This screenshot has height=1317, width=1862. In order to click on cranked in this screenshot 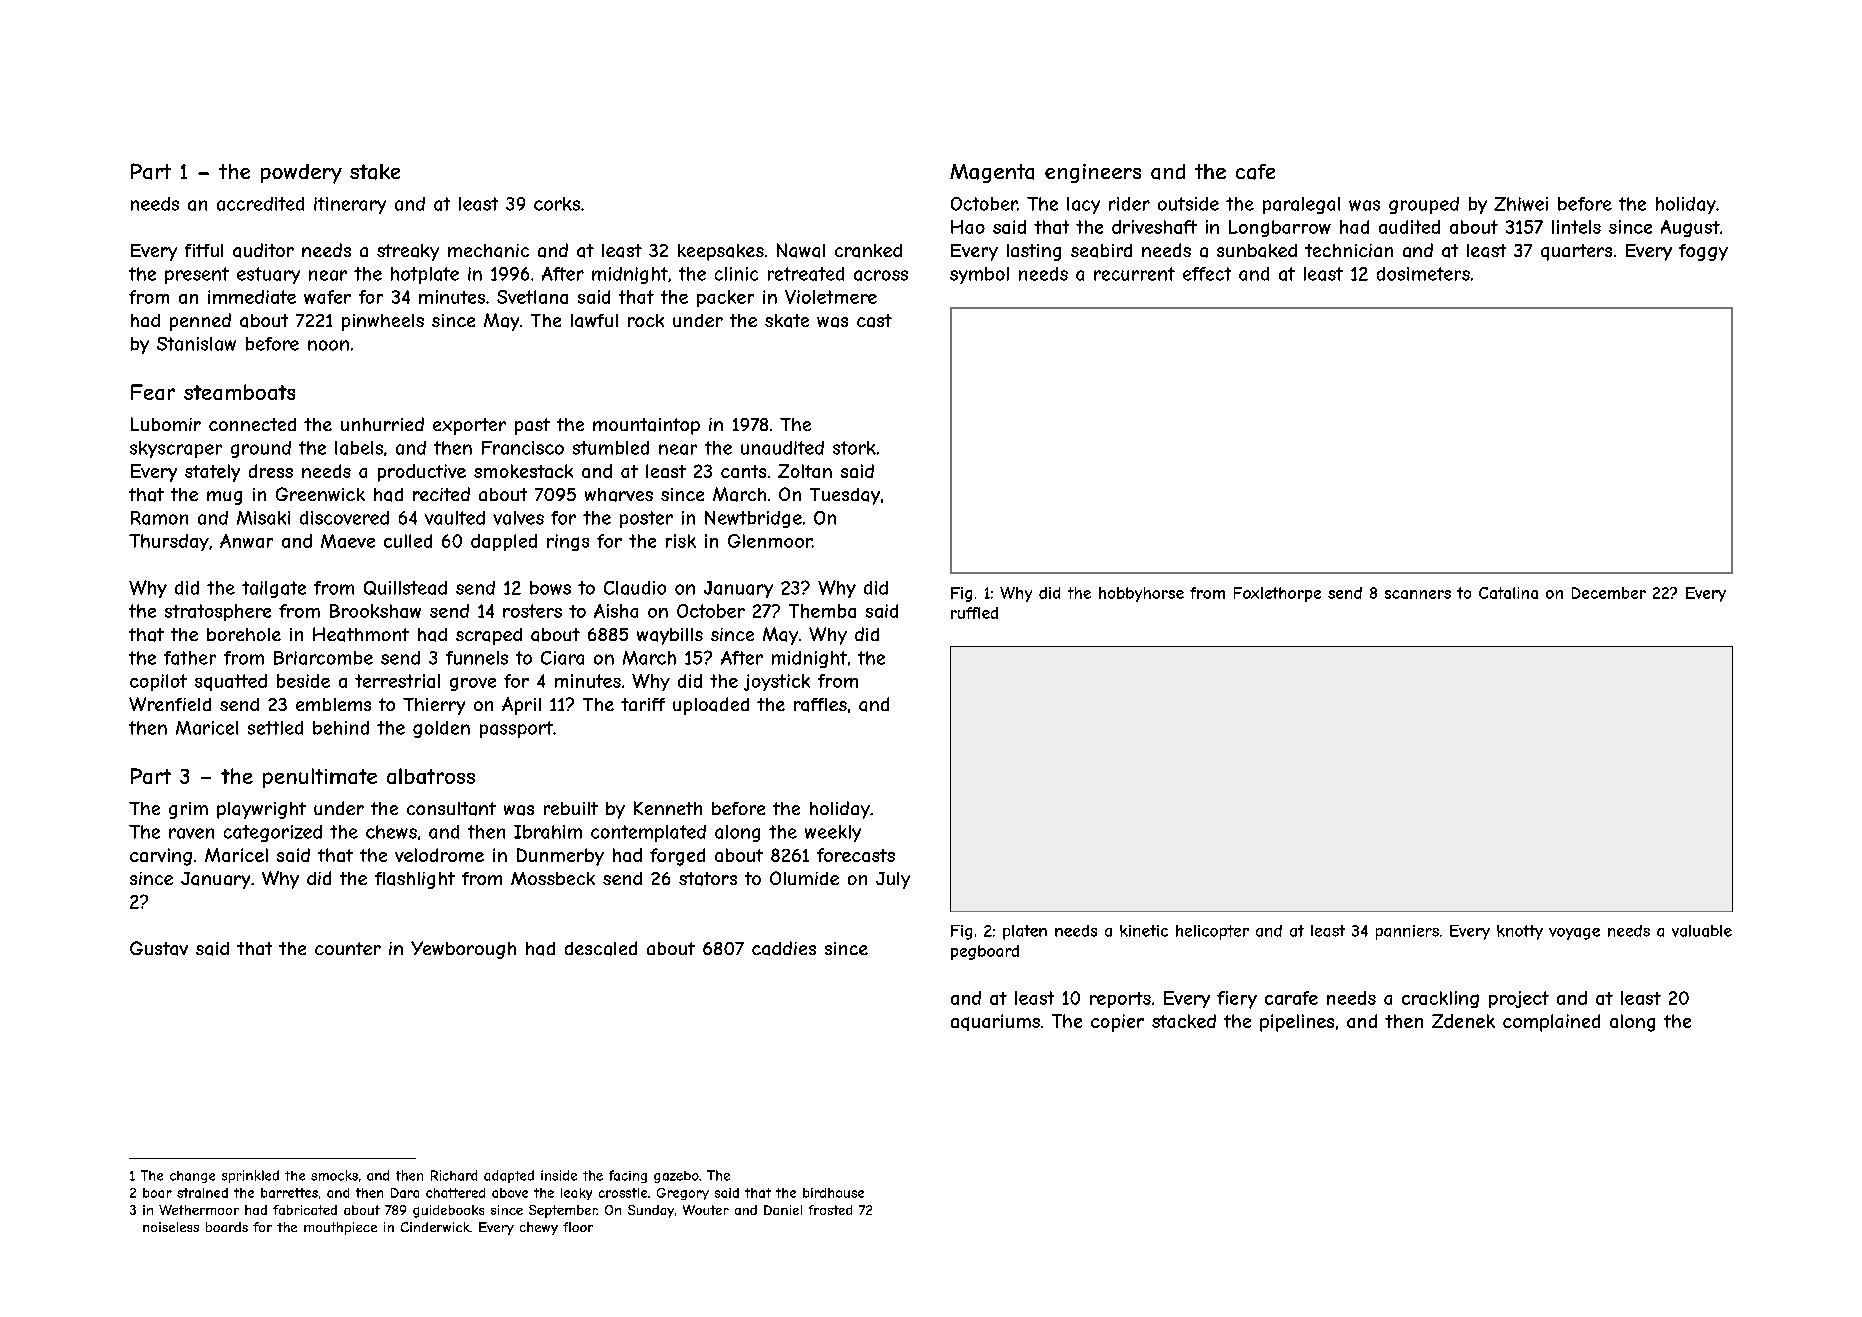, I will do `click(868, 251)`.
